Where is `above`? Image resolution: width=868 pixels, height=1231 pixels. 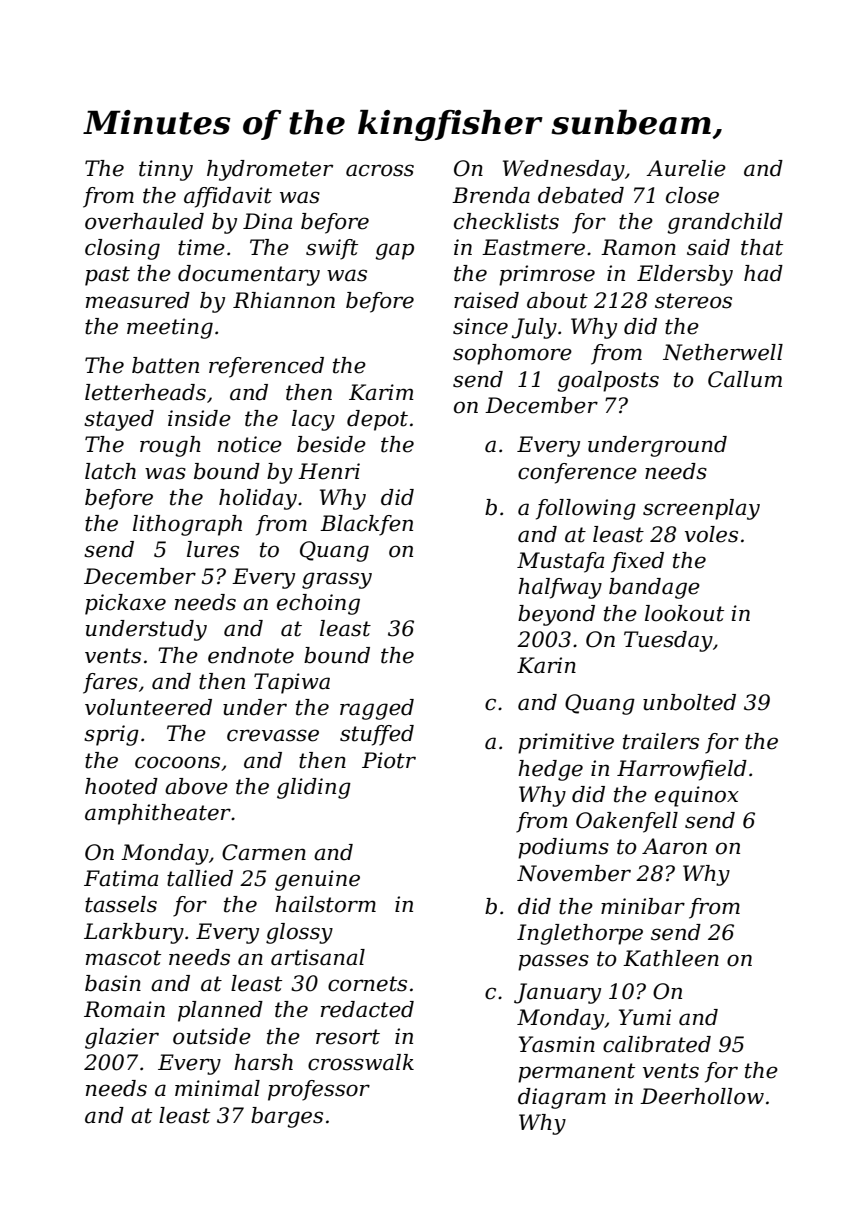
above is located at coordinates (196, 786).
